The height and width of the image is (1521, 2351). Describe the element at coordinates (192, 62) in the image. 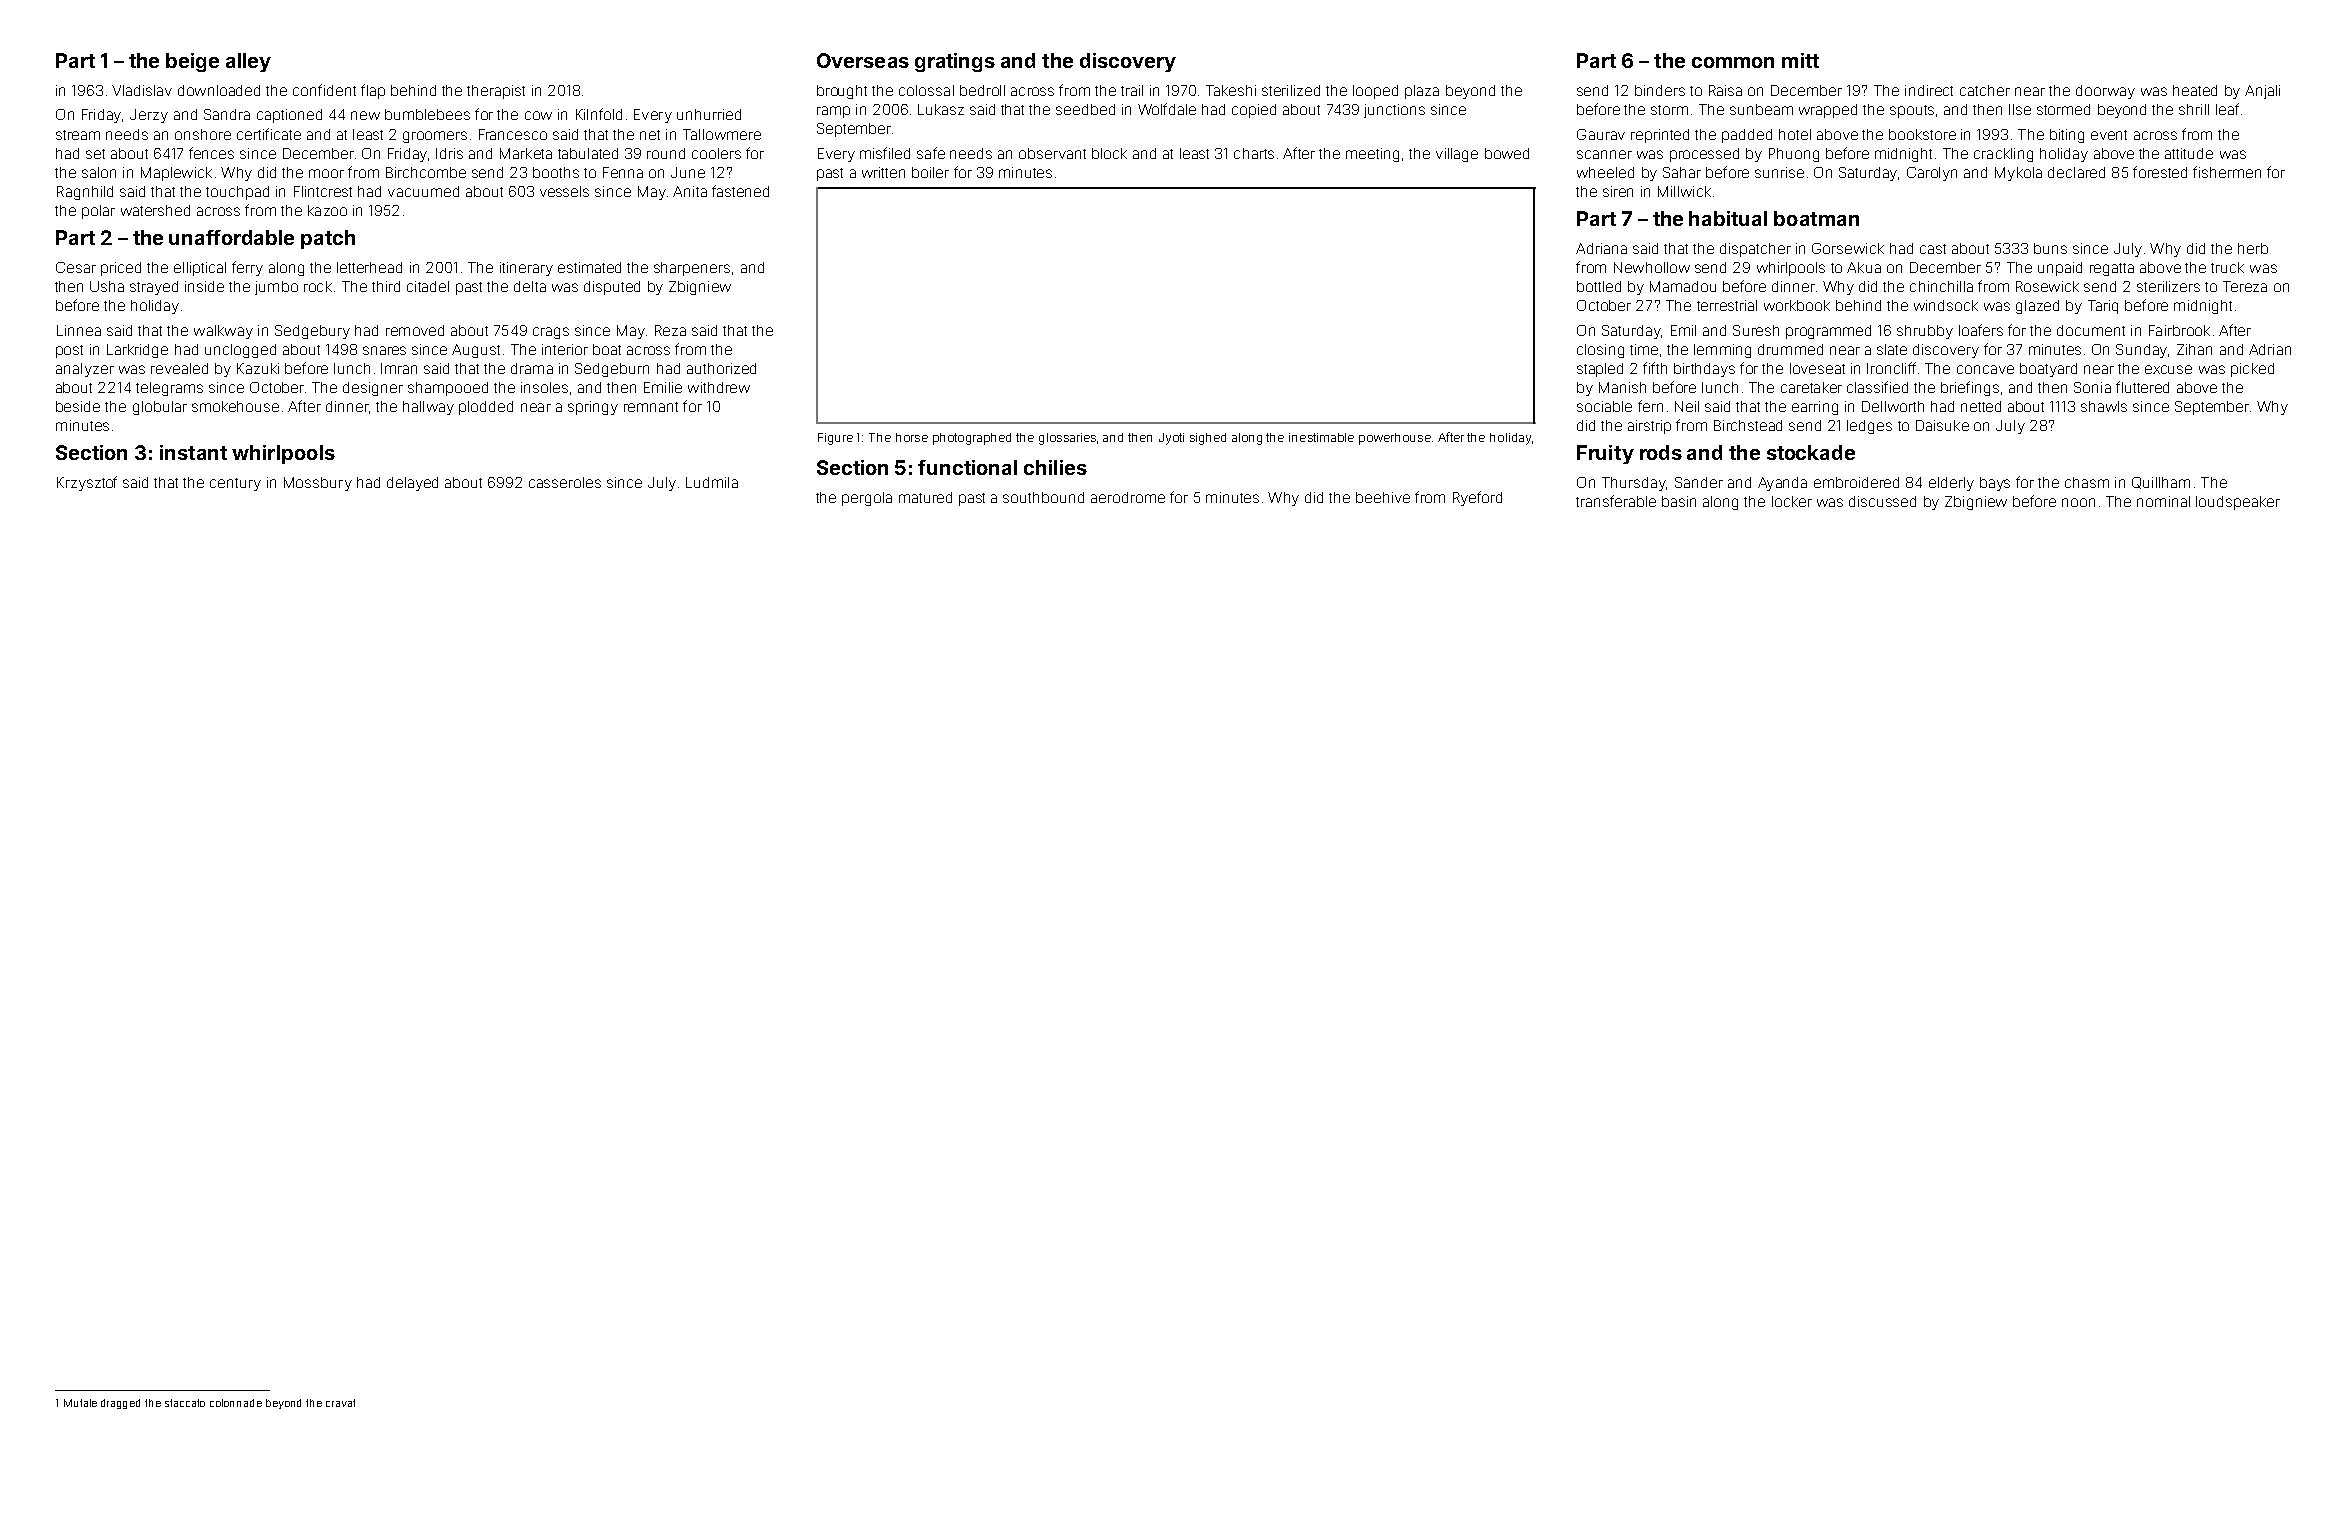

I see `beige` at that location.
